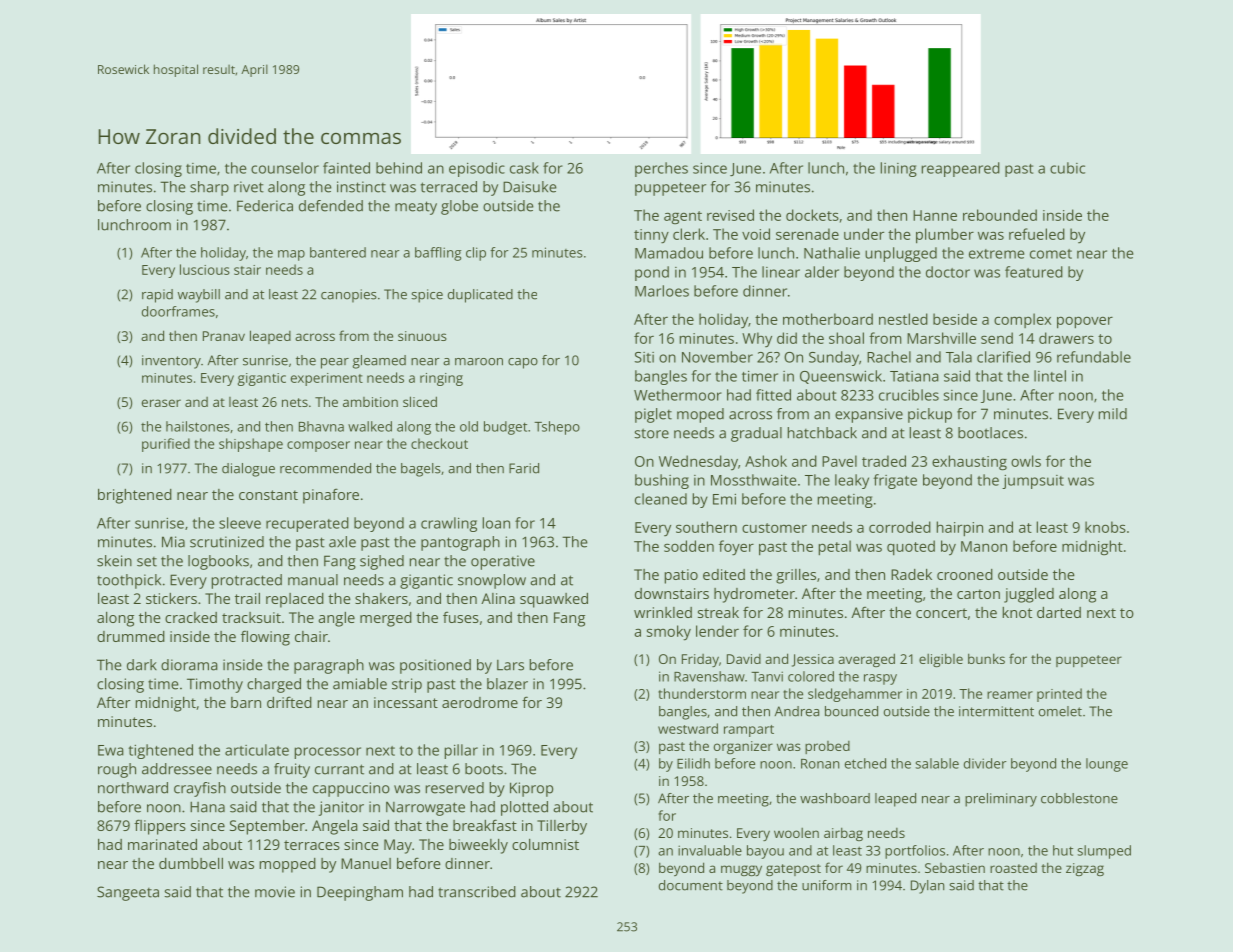  What do you see at coordinates (1107, 765) in the page?
I see `lounge` at bounding box center [1107, 765].
